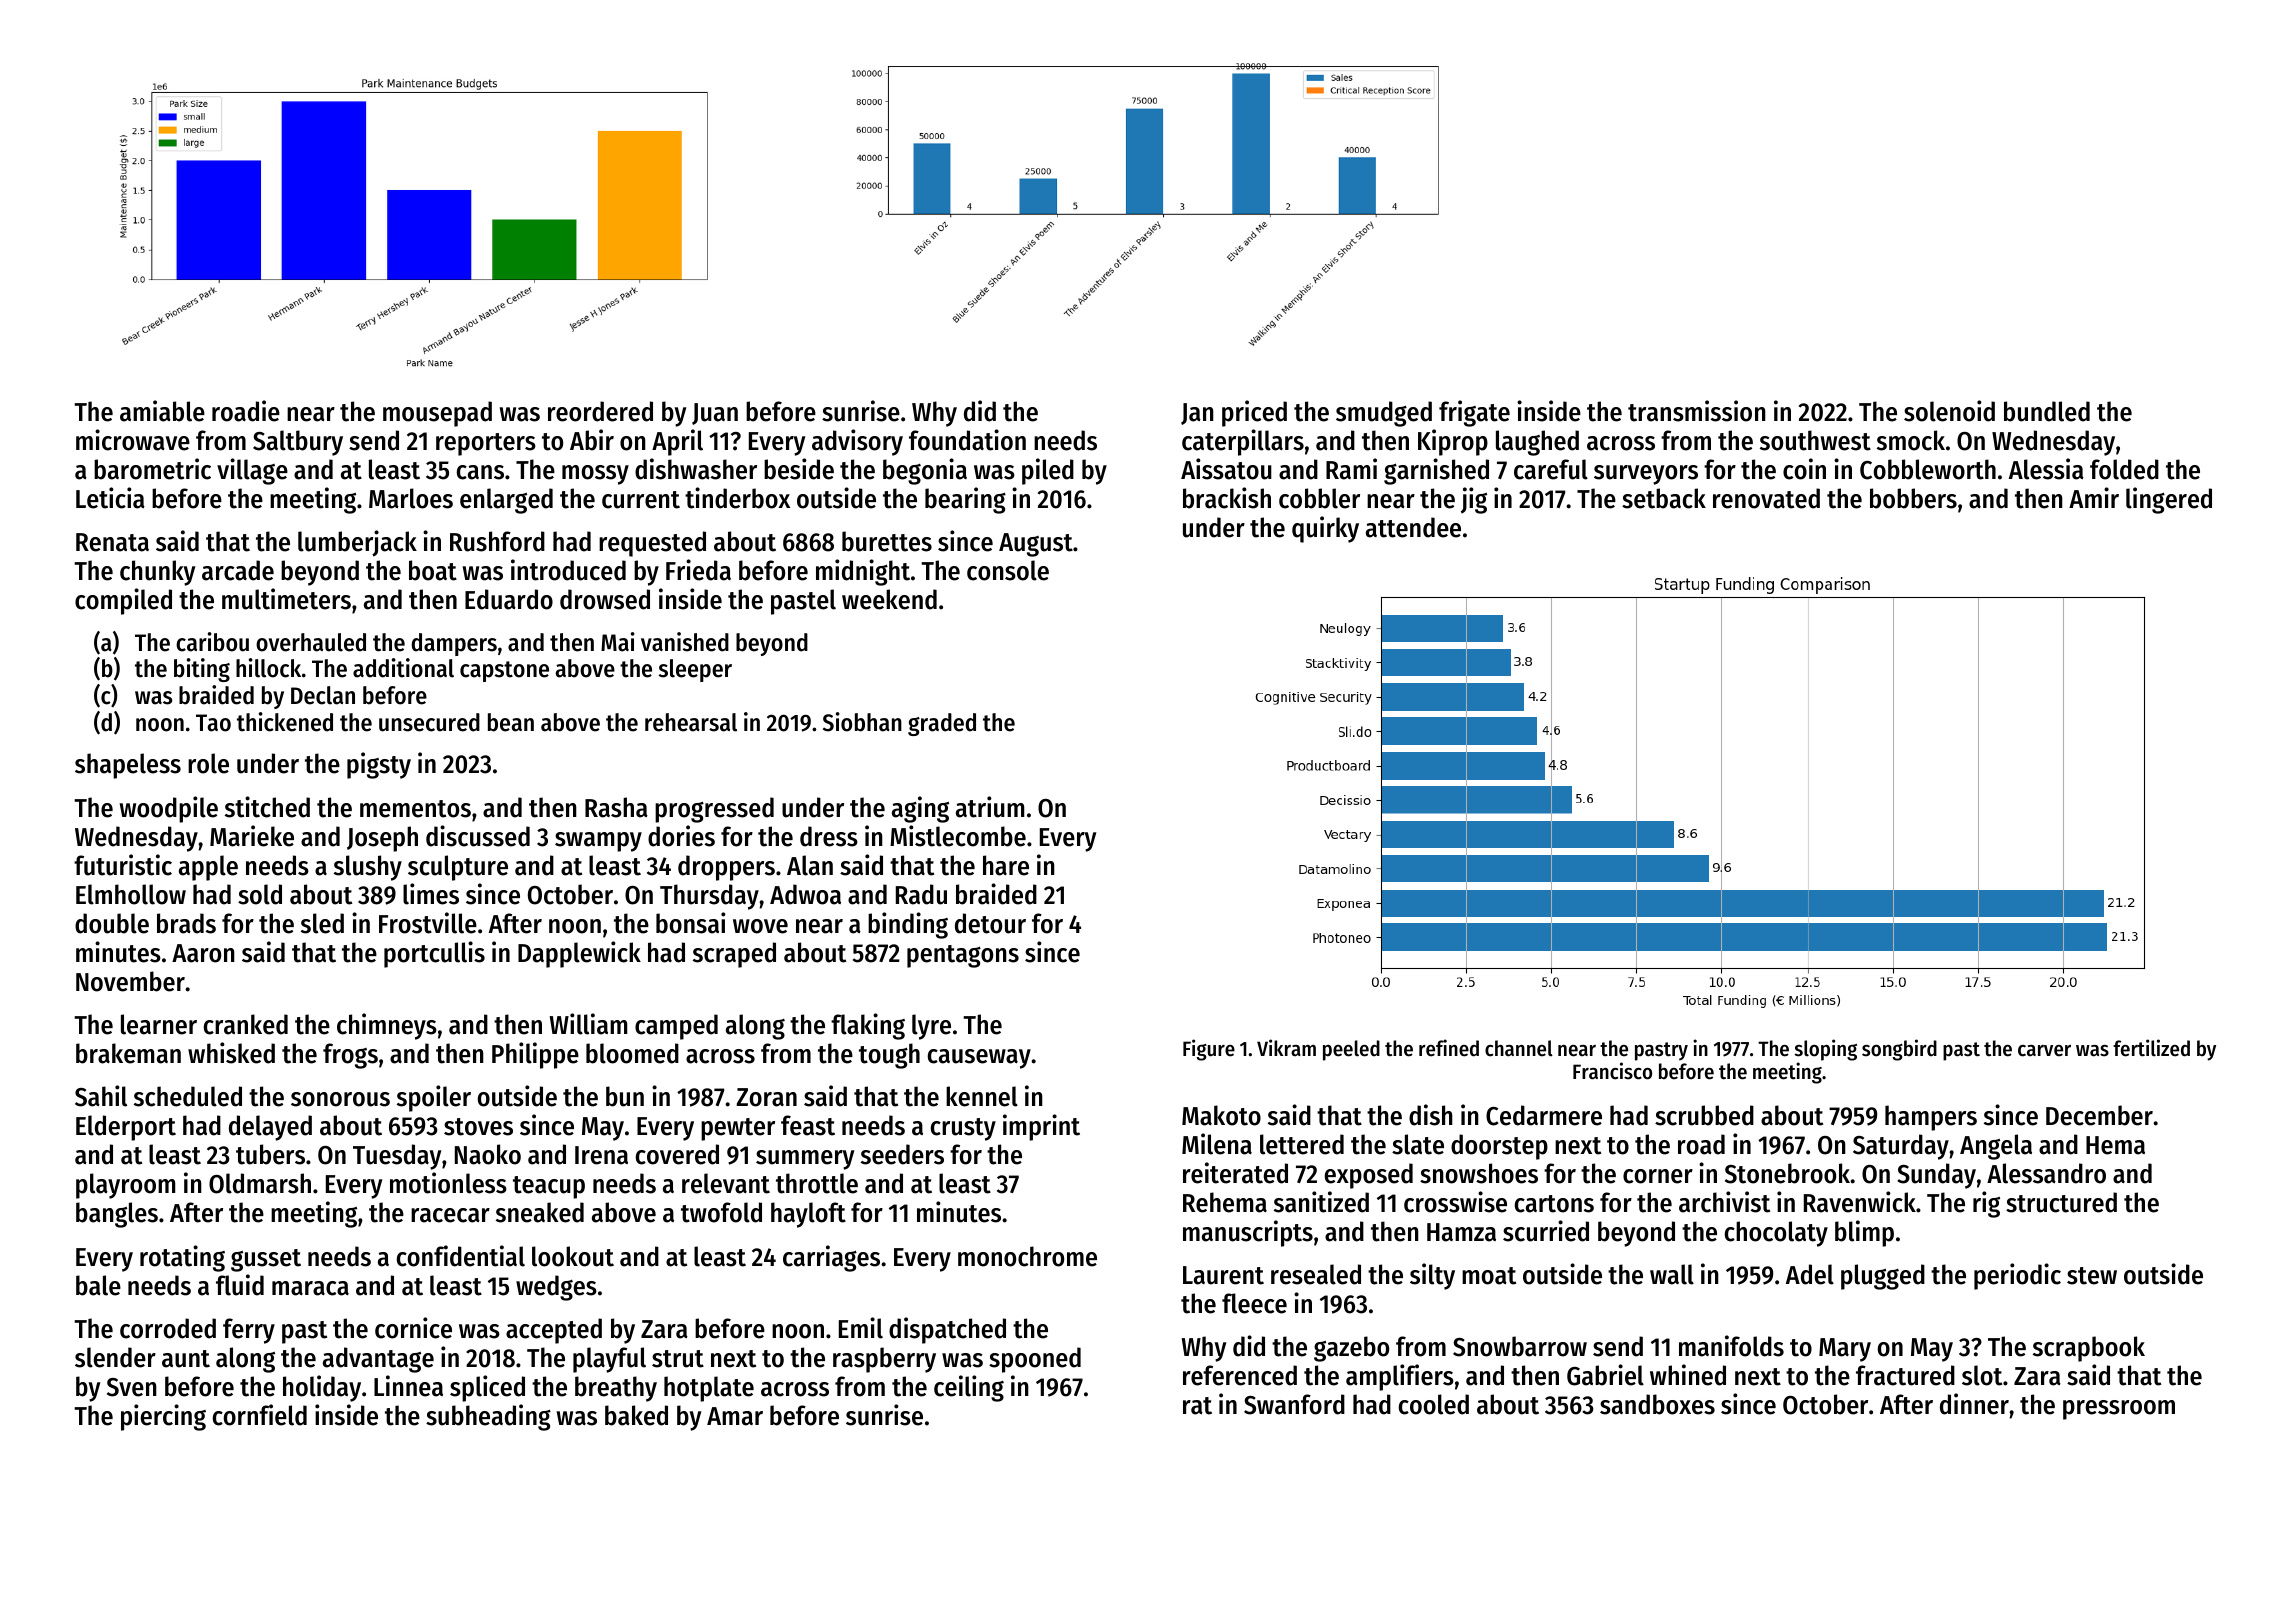 Image resolution: width=2292 pixels, height=1620 pixels. What do you see at coordinates (202, 670) in the document?
I see `biting` at bounding box center [202, 670].
